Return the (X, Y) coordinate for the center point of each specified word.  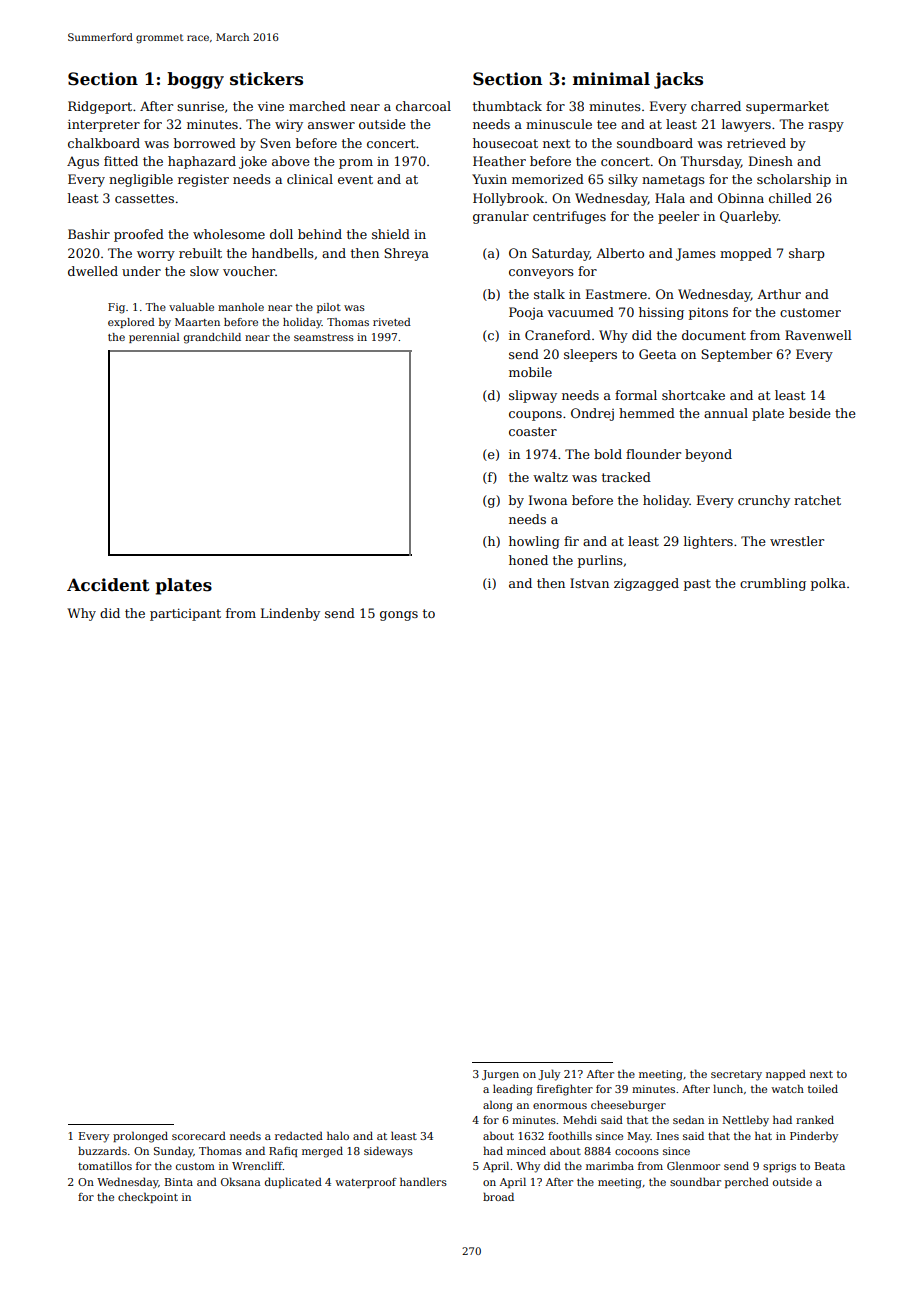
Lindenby (290, 614)
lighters (708, 542)
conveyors (541, 274)
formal (636, 395)
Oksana (241, 1181)
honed (528, 560)
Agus (83, 162)
